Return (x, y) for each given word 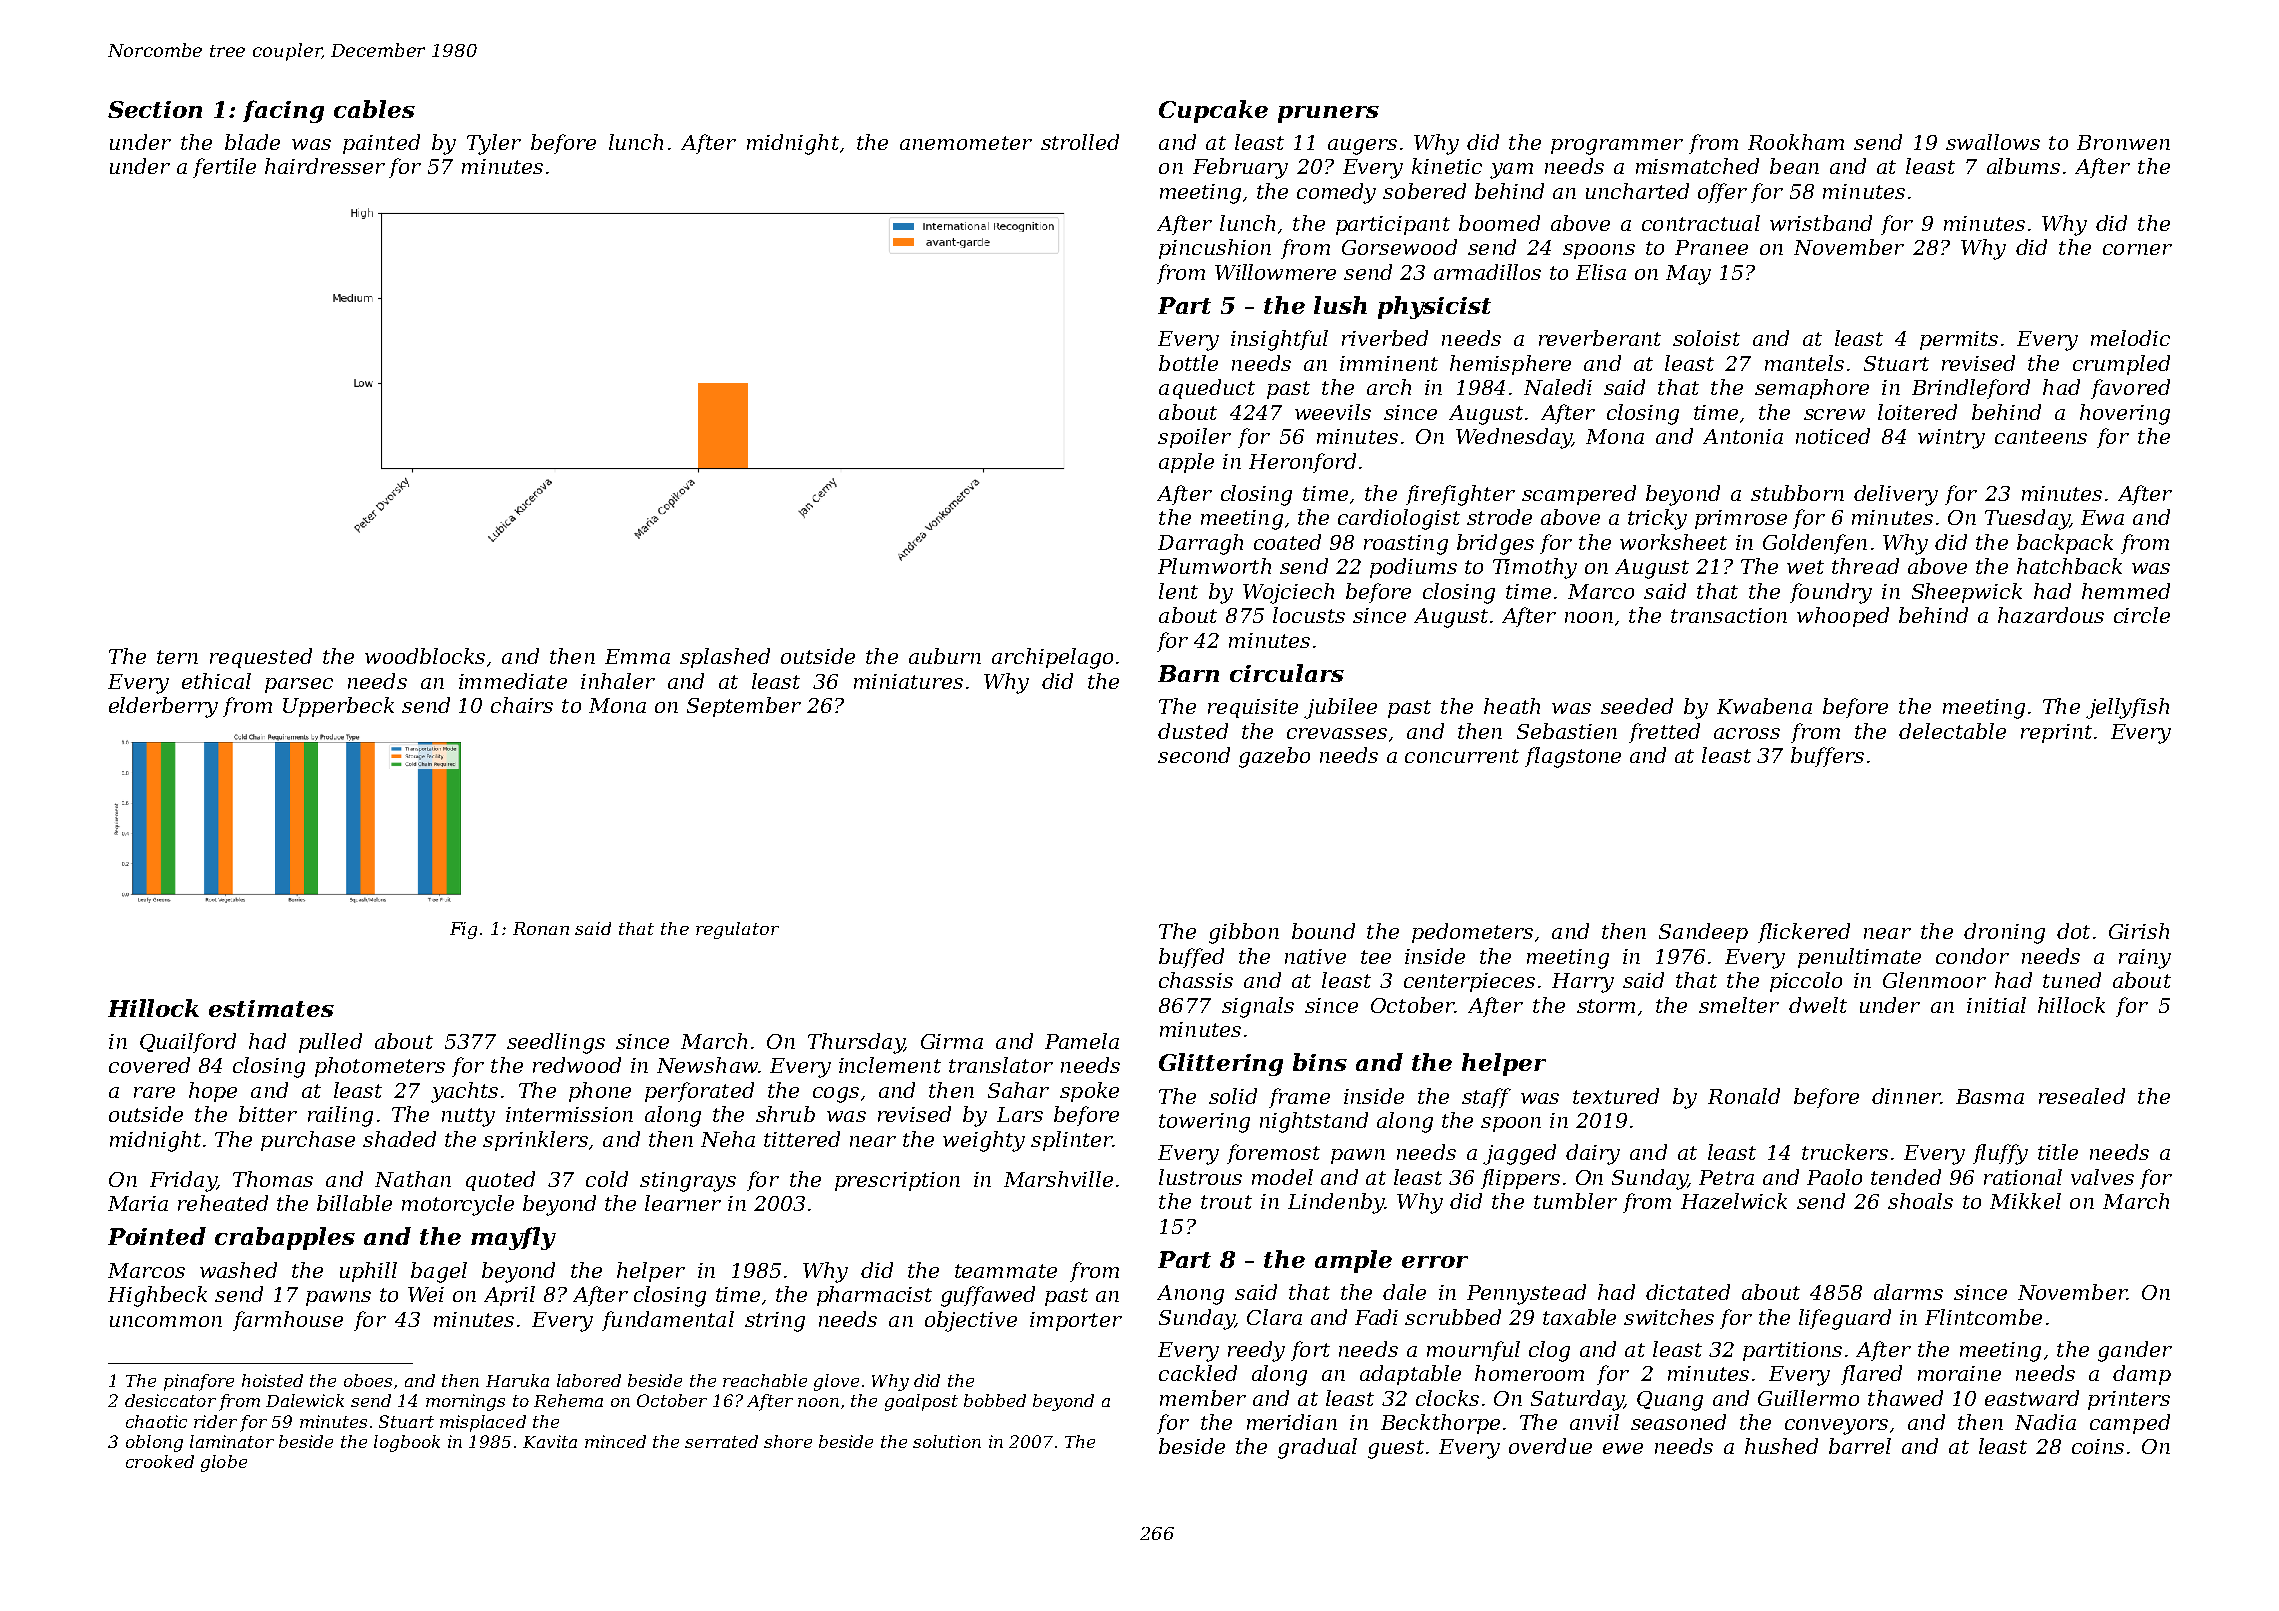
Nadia (2045, 1422)
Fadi (1376, 1317)
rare (154, 1092)
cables (374, 109)
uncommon (166, 1321)
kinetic (1447, 166)
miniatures (908, 681)
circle (2142, 615)
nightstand (1314, 1122)
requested (261, 658)
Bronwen (2123, 142)
